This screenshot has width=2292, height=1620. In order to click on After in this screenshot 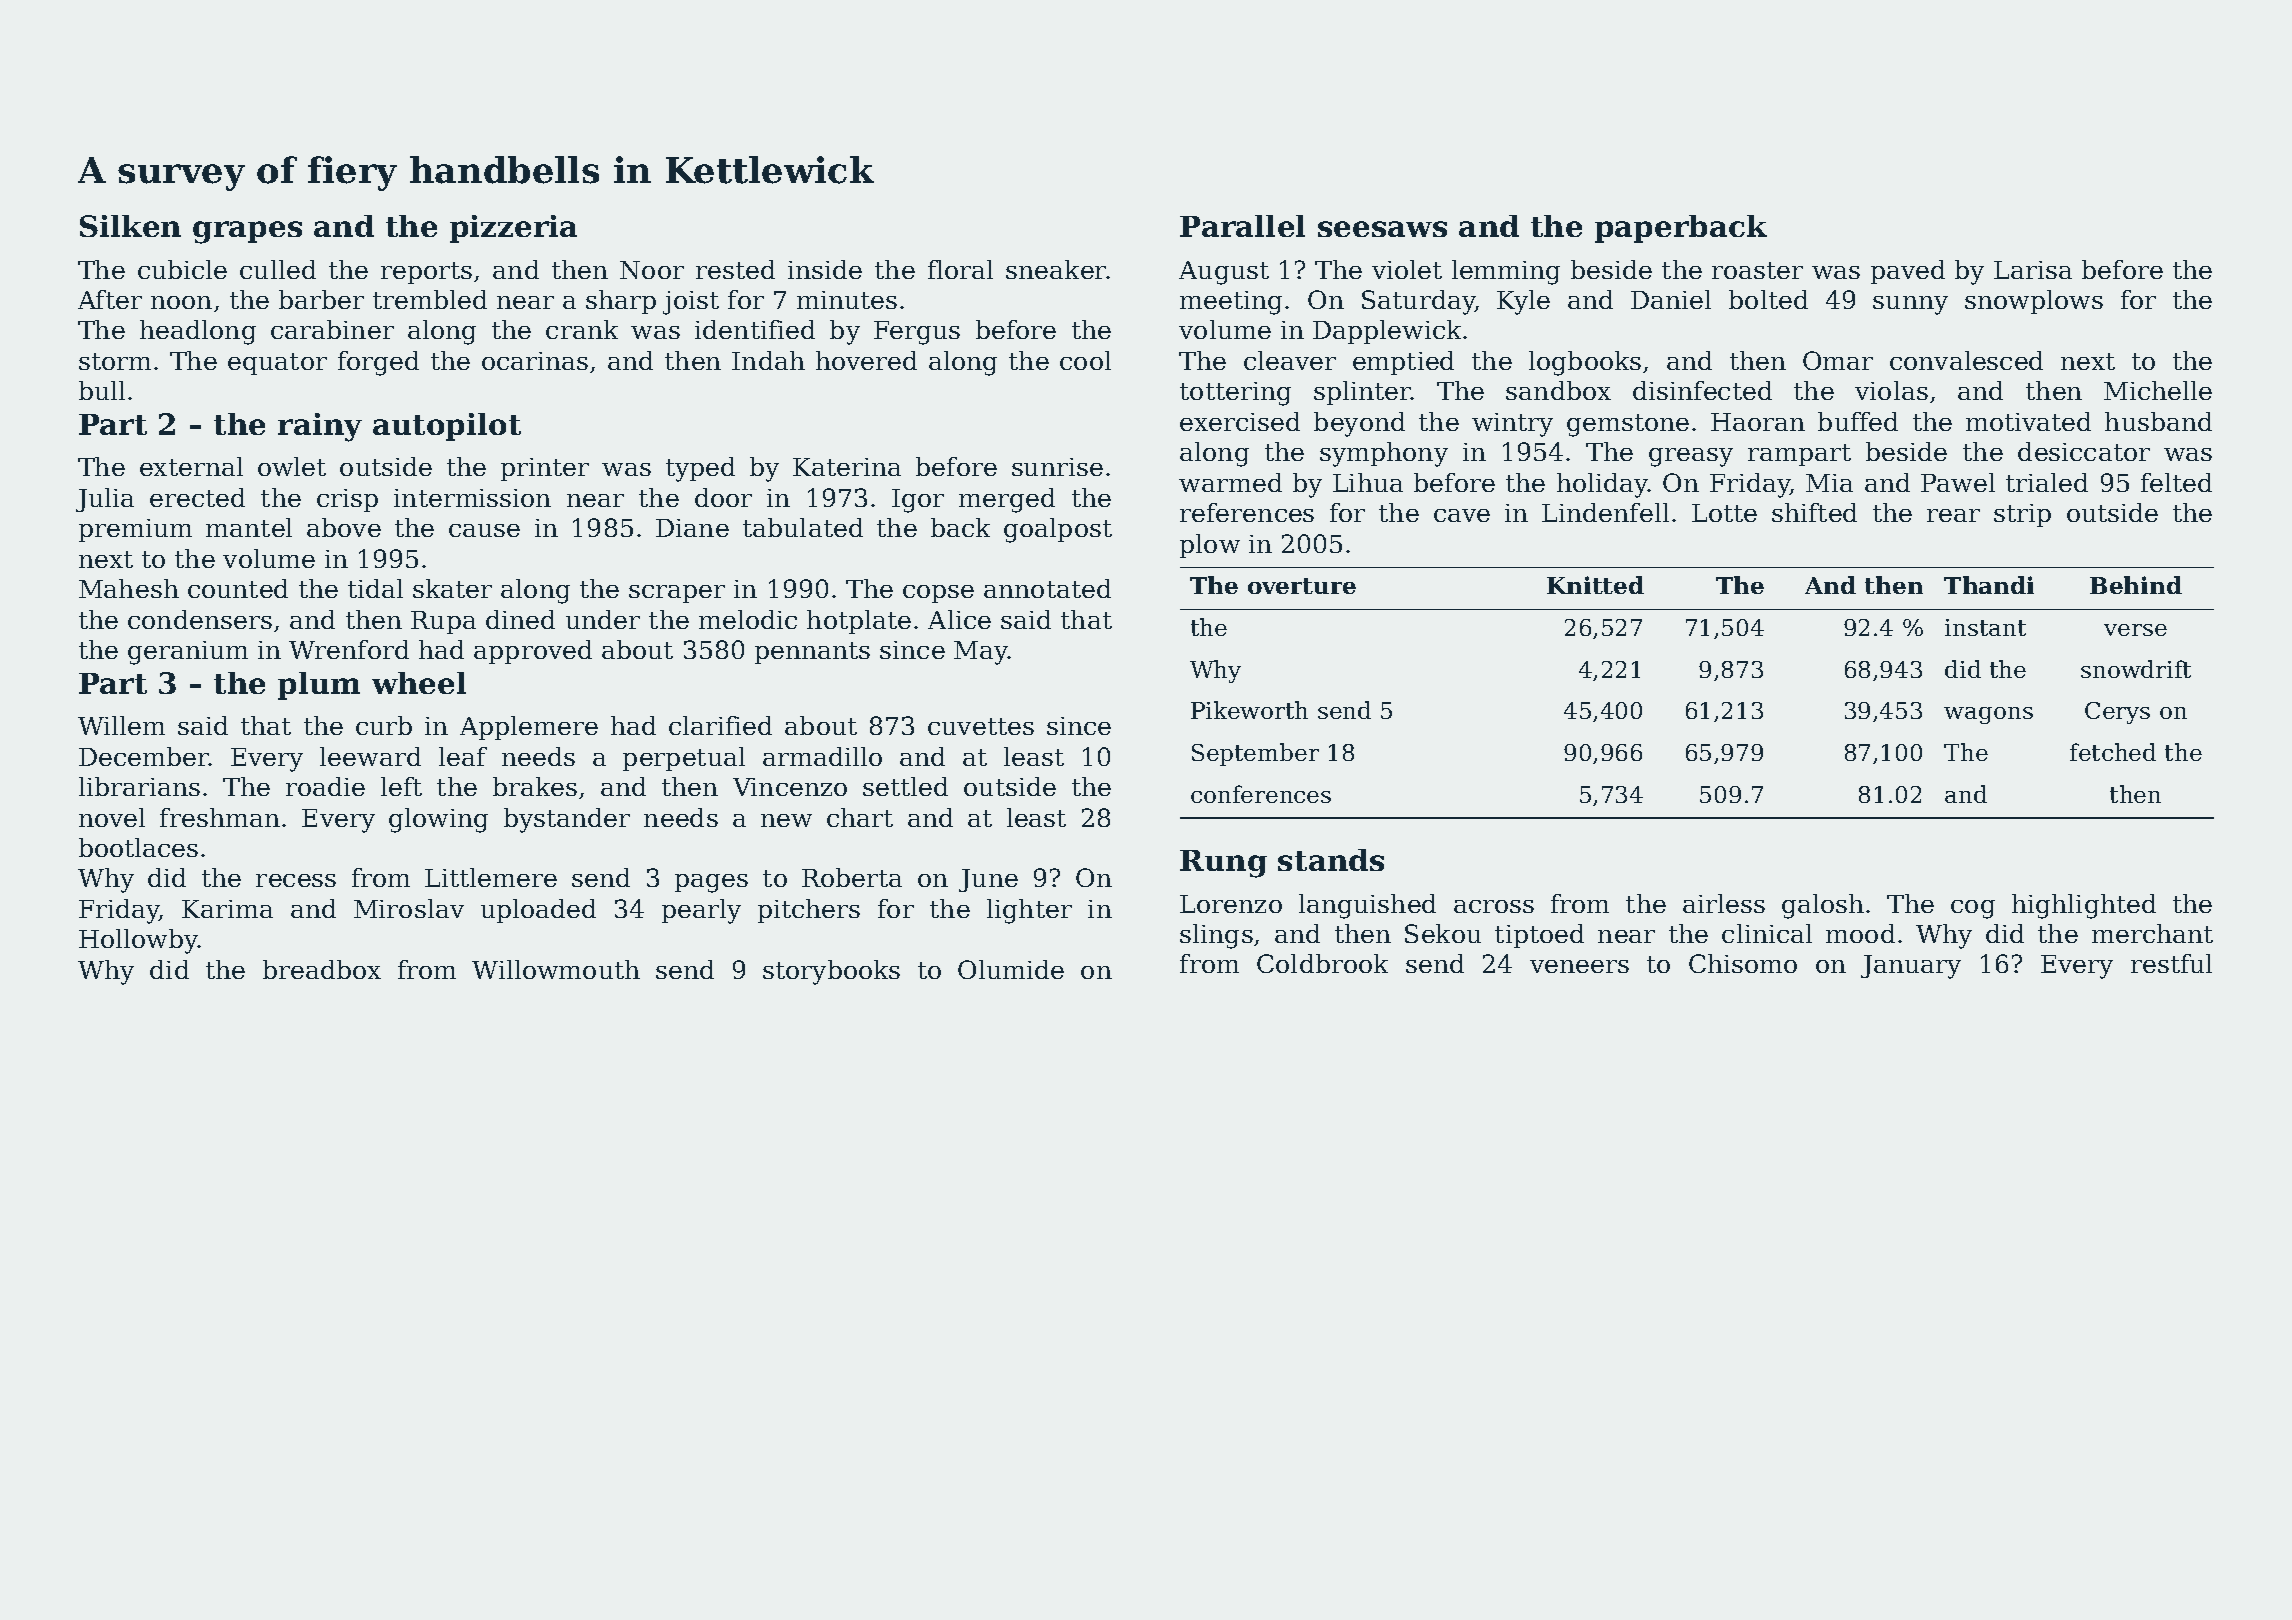, I will do `click(110, 299)`.
